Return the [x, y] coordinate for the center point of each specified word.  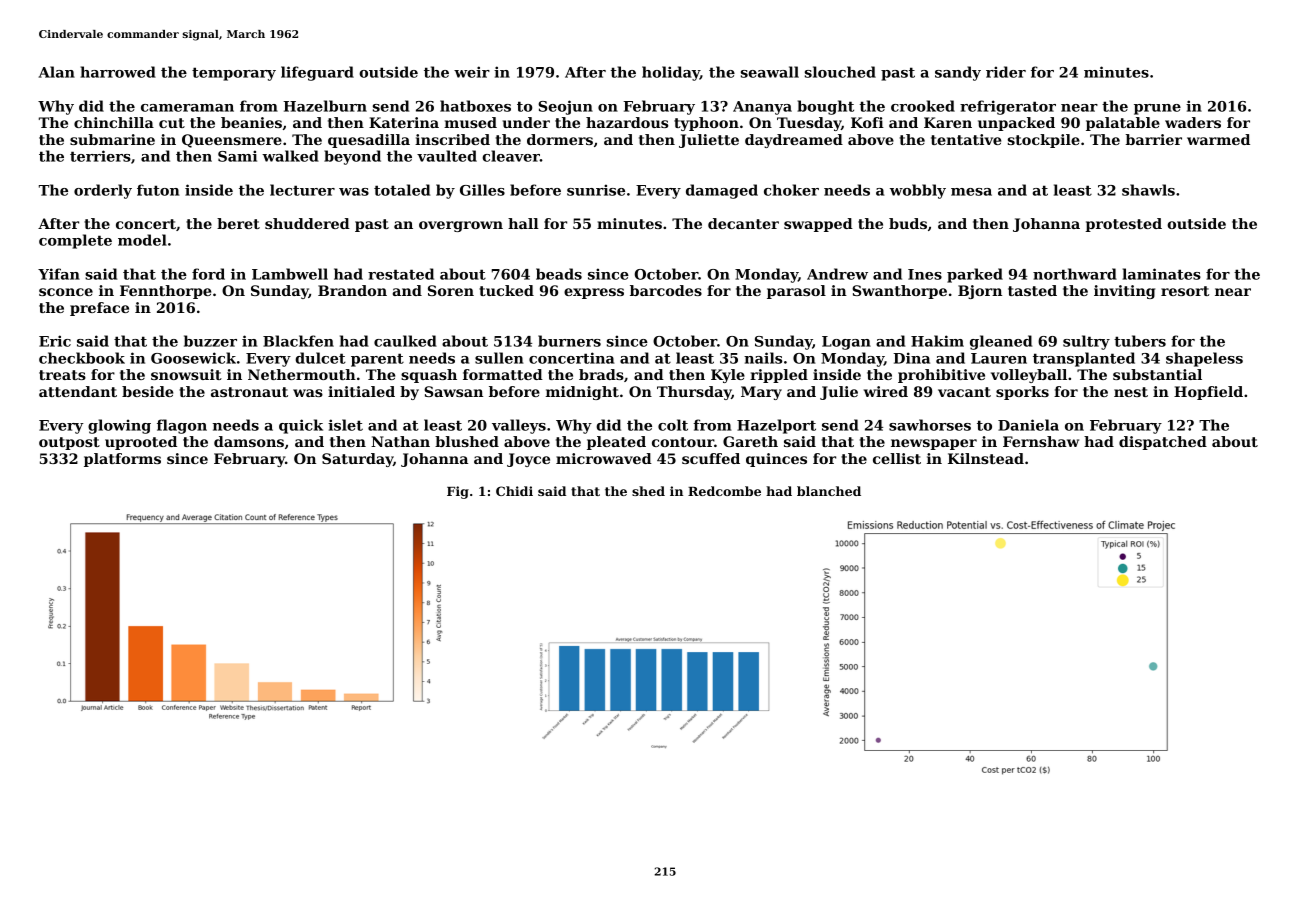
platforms [122, 460]
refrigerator [1008, 107]
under [526, 122]
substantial [1157, 374]
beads [559, 274]
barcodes [666, 290]
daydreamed [794, 141]
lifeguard [317, 73]
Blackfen [298, 341]
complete [75, 241]
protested [1124, 225]
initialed [361, 391]
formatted [503, 374]
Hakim [937, 341]
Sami [237, 156]
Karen [948, 122]
